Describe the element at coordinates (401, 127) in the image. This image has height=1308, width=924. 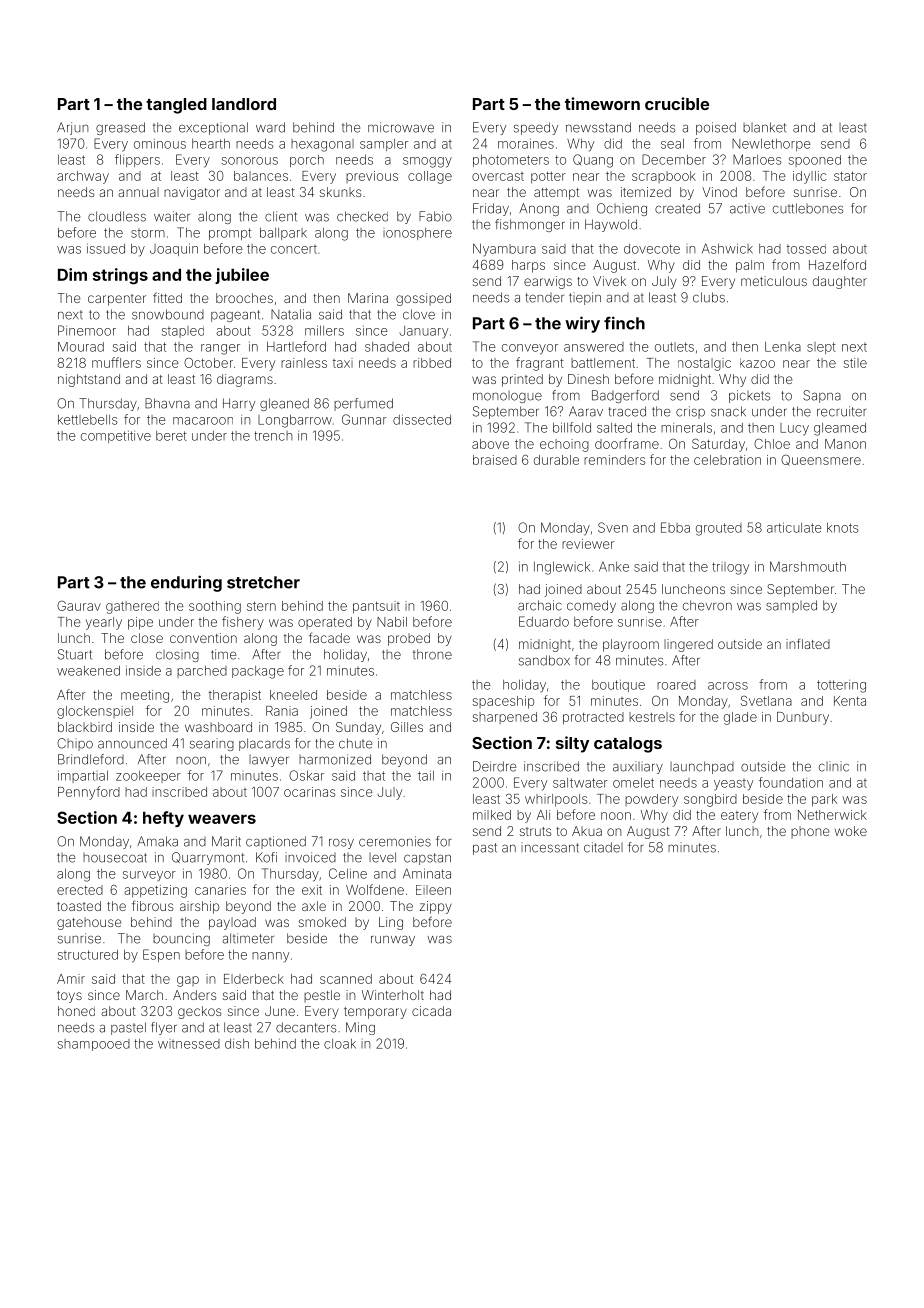
I see `microwave` at that location.
